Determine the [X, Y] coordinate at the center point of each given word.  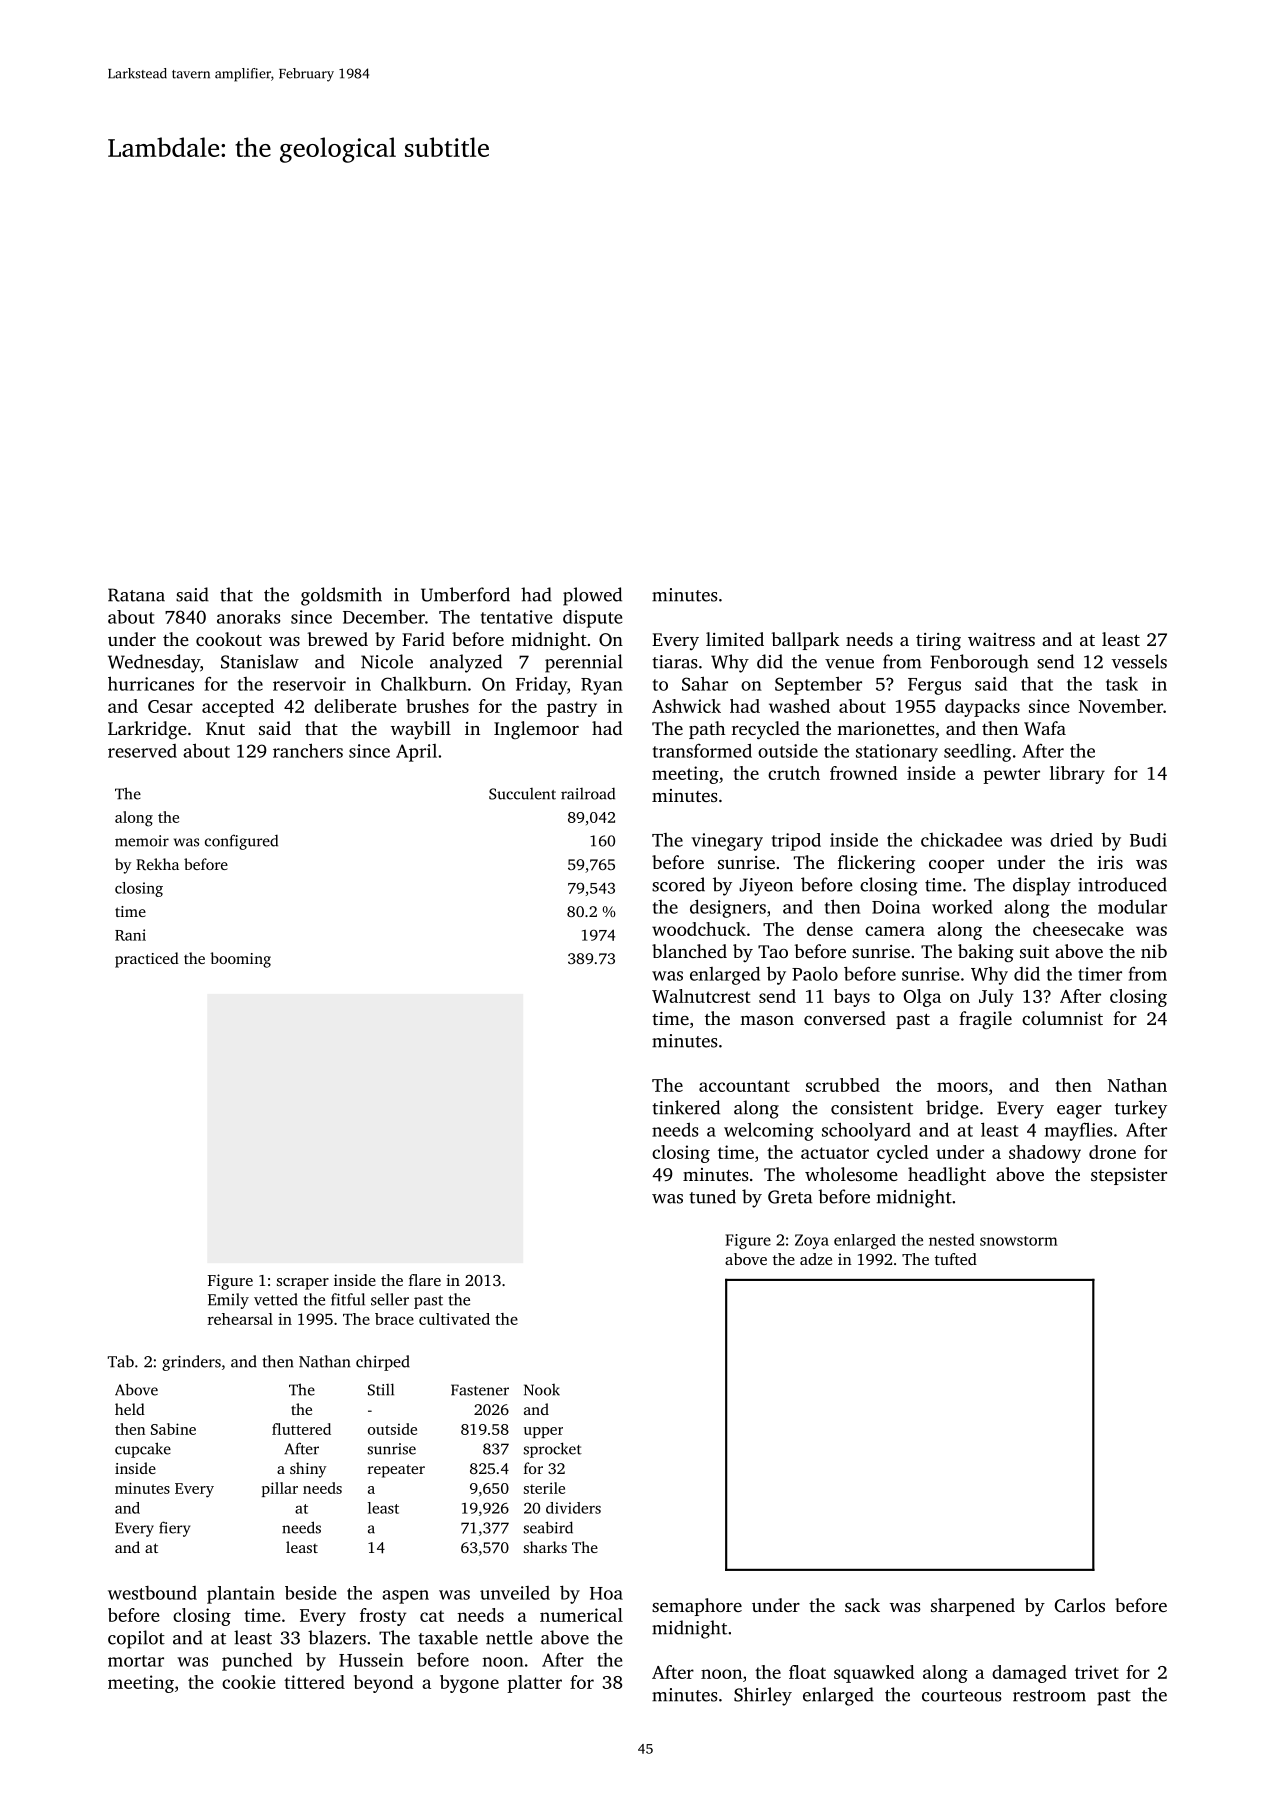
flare [425, 1280]
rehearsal [240, 1319]
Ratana [136, 595]
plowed [592, 596]
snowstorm [1019, 1241]
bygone [469, 1684]
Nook [542, 1390]
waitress [1001, 639]
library [1077, 775]
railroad [588, 794]
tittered [314, 1682]
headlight [947, 1176]
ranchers [308, 750]
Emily [228, 1301]
